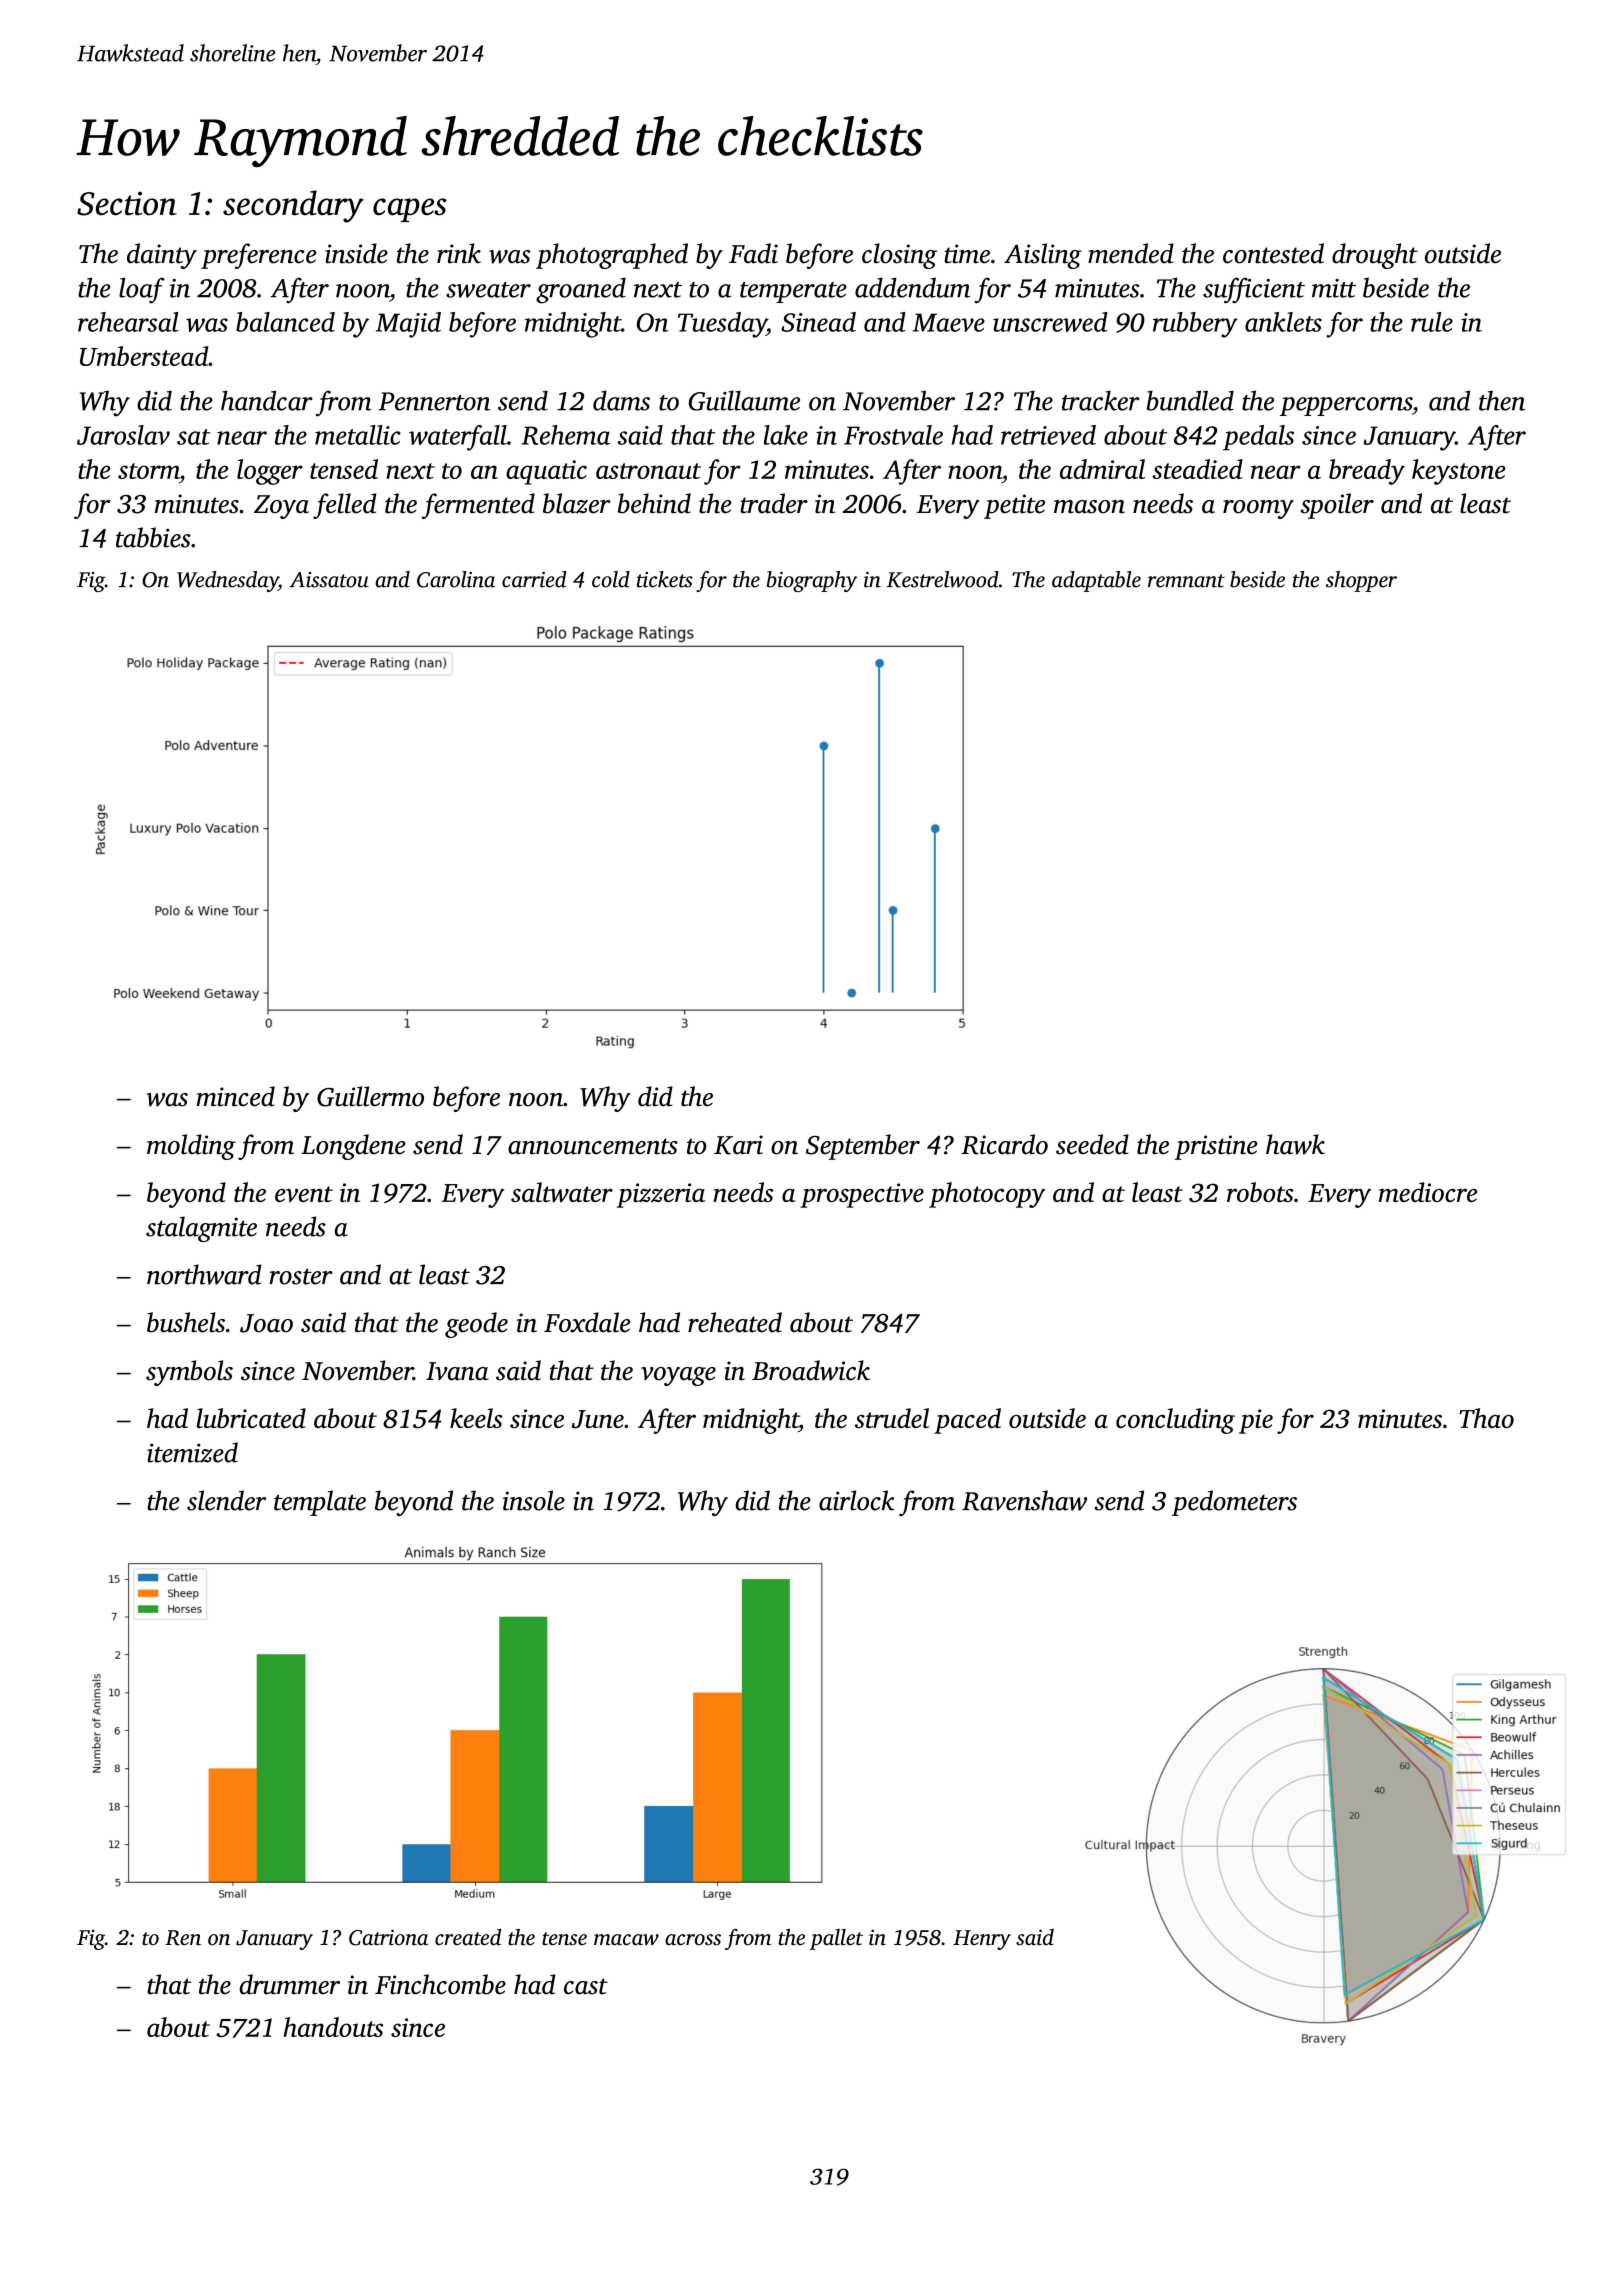 The height and width of the screenshot is (2292, 1620). Describe the element at coordinates (235, 1096) in the screenshot. I see `minced` at that location.
